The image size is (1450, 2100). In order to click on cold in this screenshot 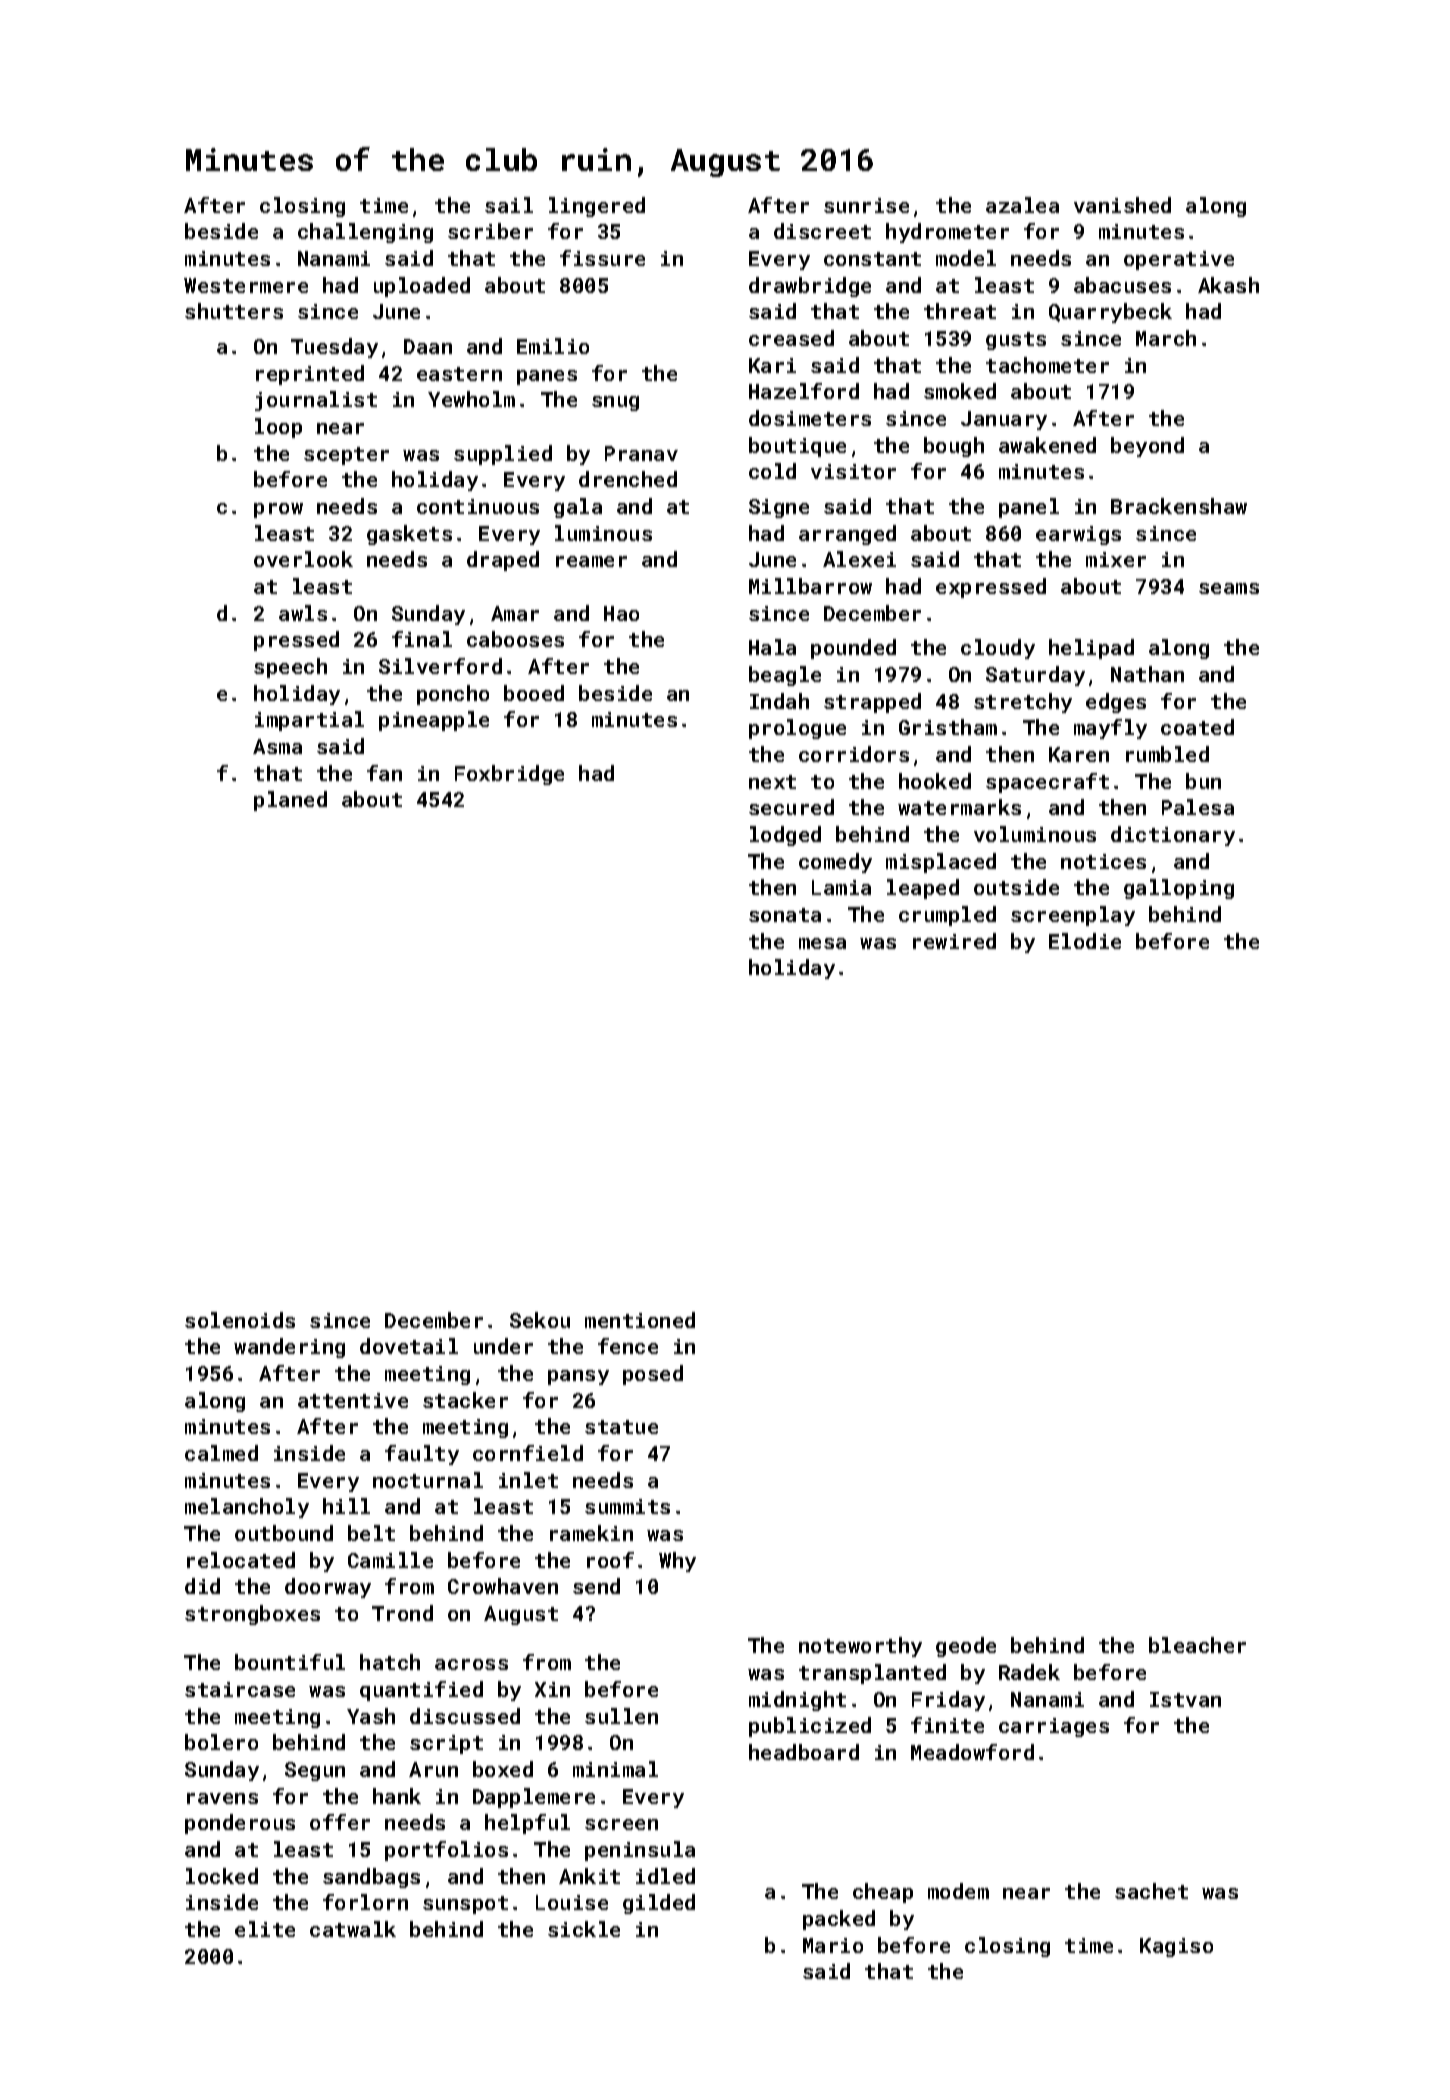, I will do `click(772, 471)`.
